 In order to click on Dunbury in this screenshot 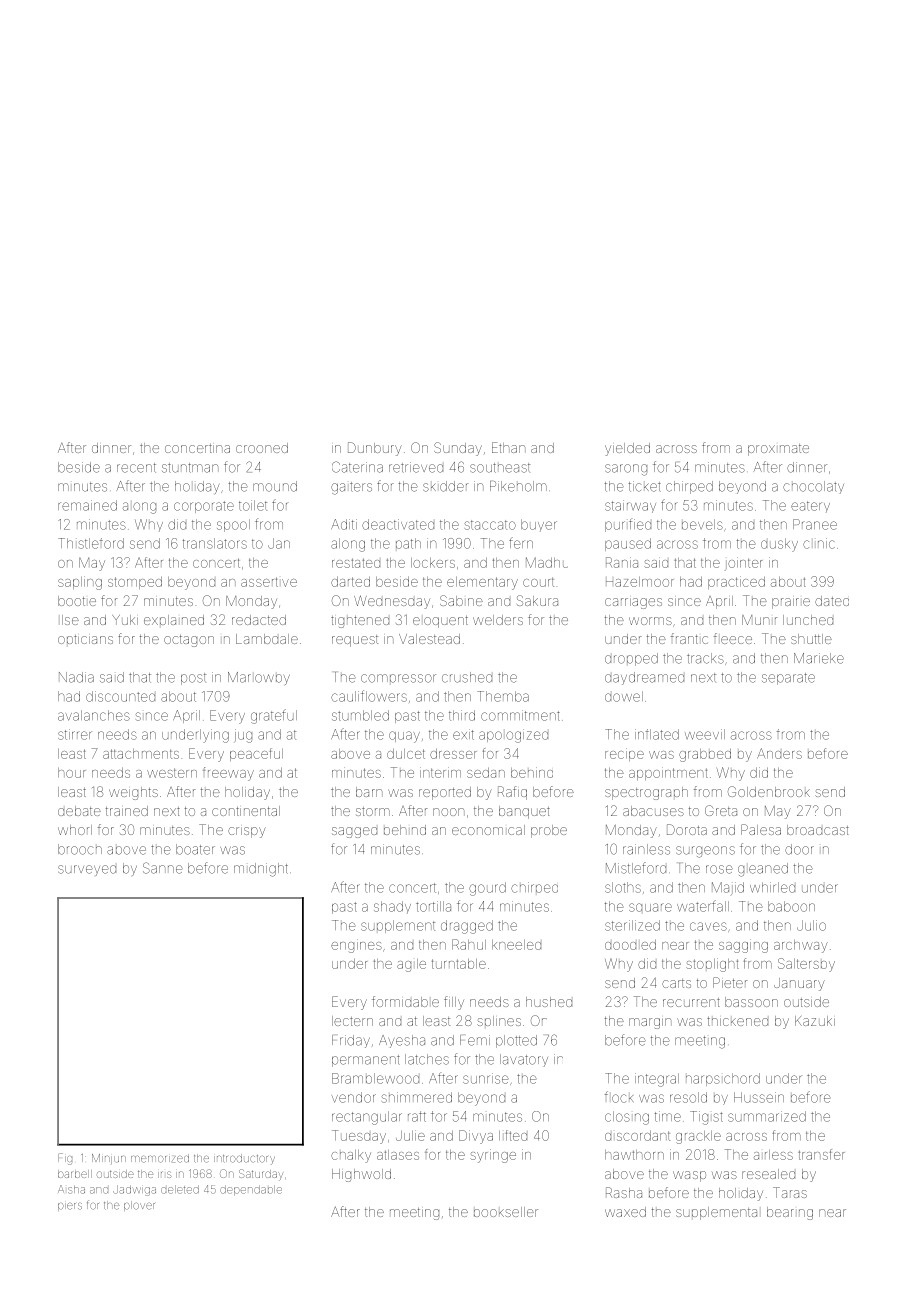, I will do `click(375, 449)`.
